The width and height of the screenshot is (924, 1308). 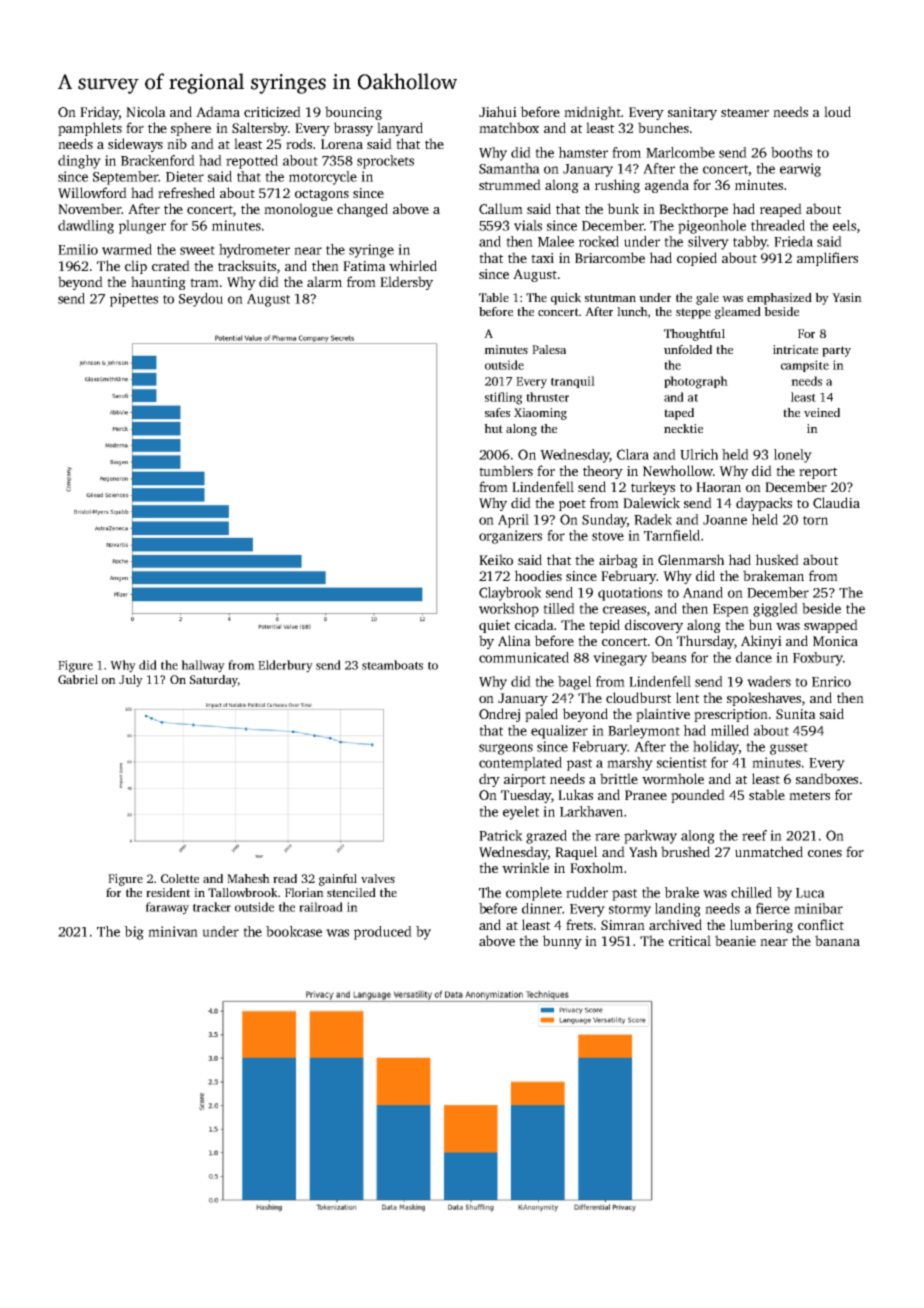 What do you see at coordinates (692, 113) in the screenshot?
I see `sanitary` at bounding box center [692, 113].
